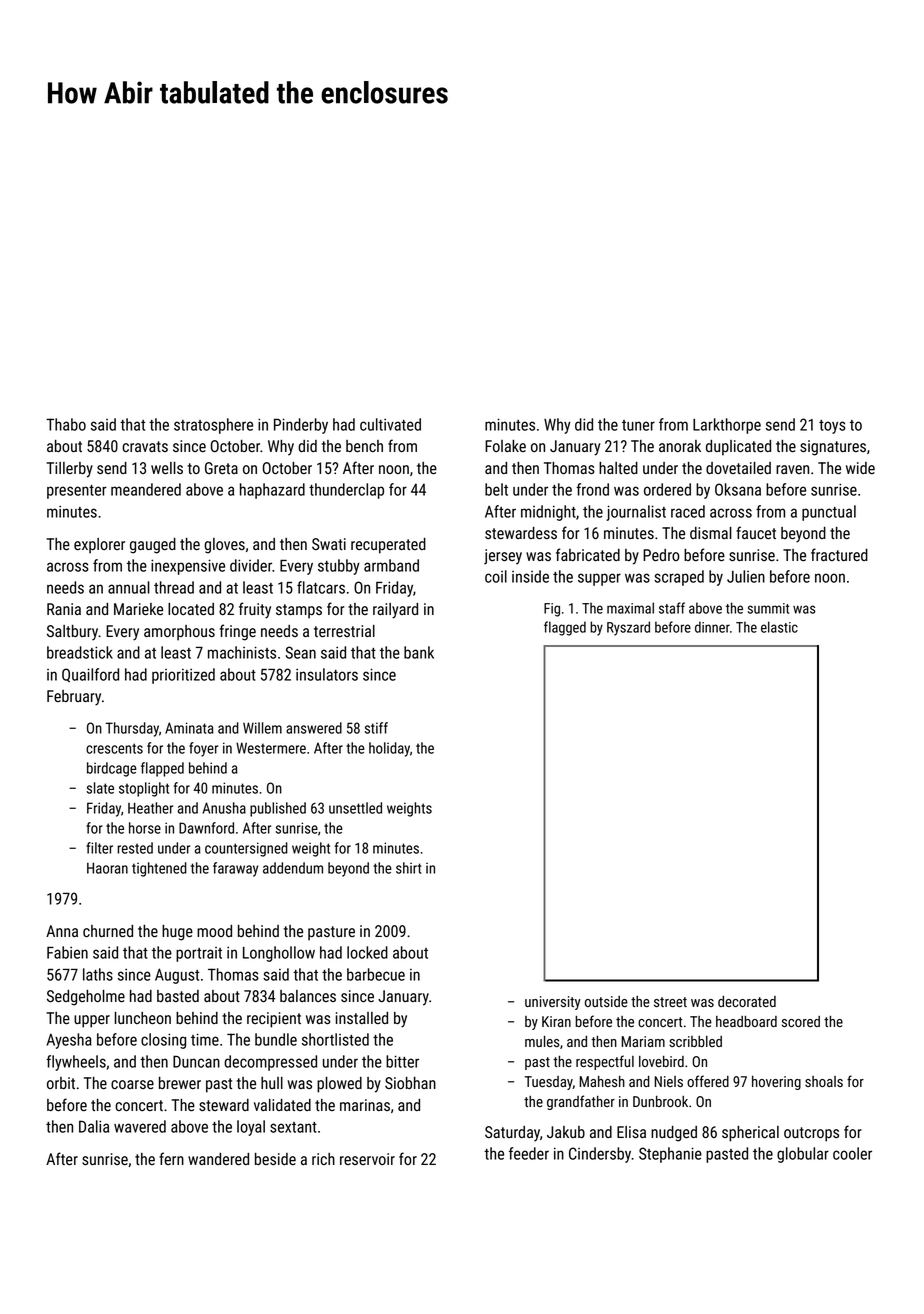 The image size is (924, 1314). What do you see at coordinates (66, 424) in the screenshot?
I see `Thabo` at bounding box center [66, 424].
